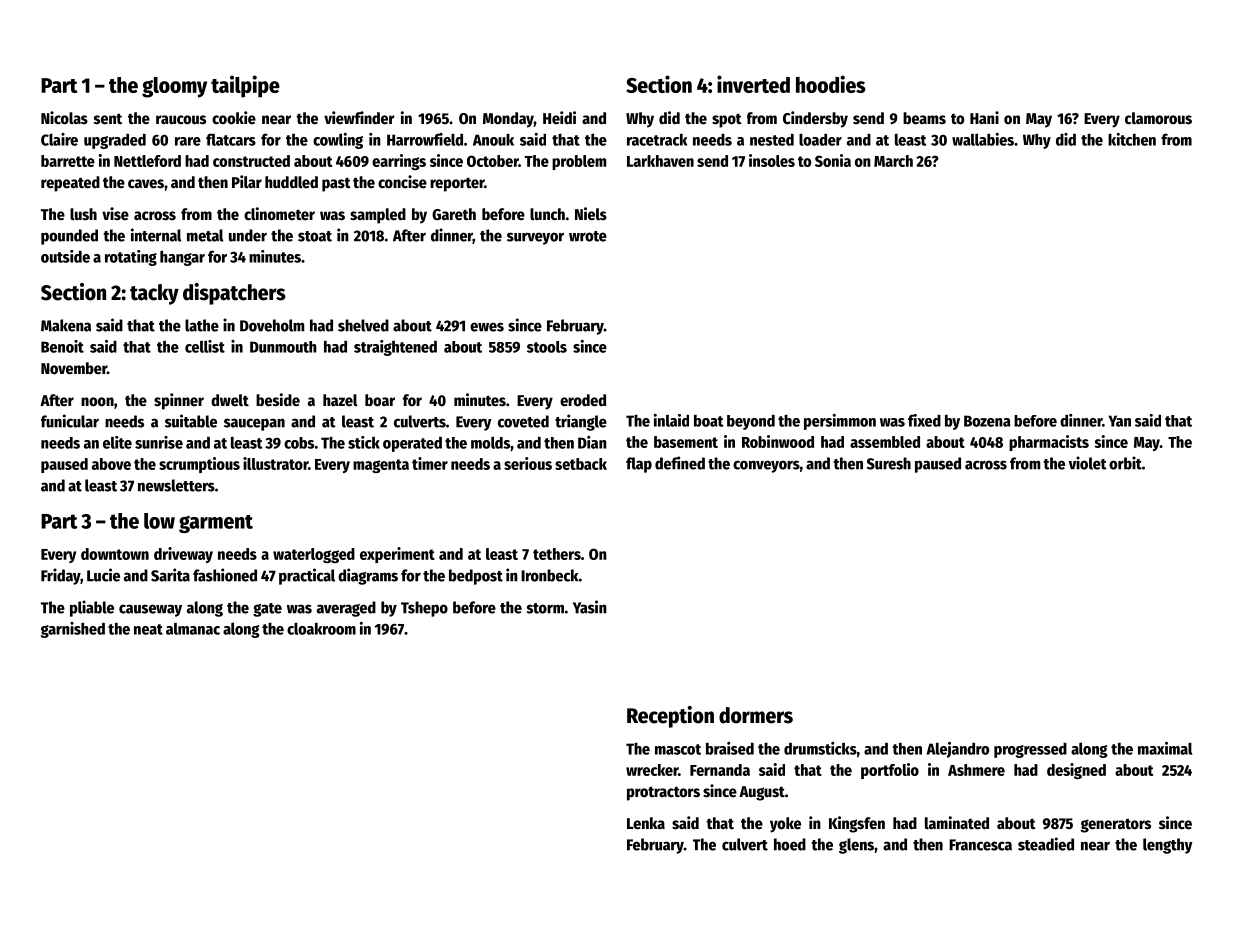 Image resolution: width=1233 pixels, height=952 pixels. Describe the element at coordinates (174, 87) in the screenshot. I see `gloomy` at that location.
